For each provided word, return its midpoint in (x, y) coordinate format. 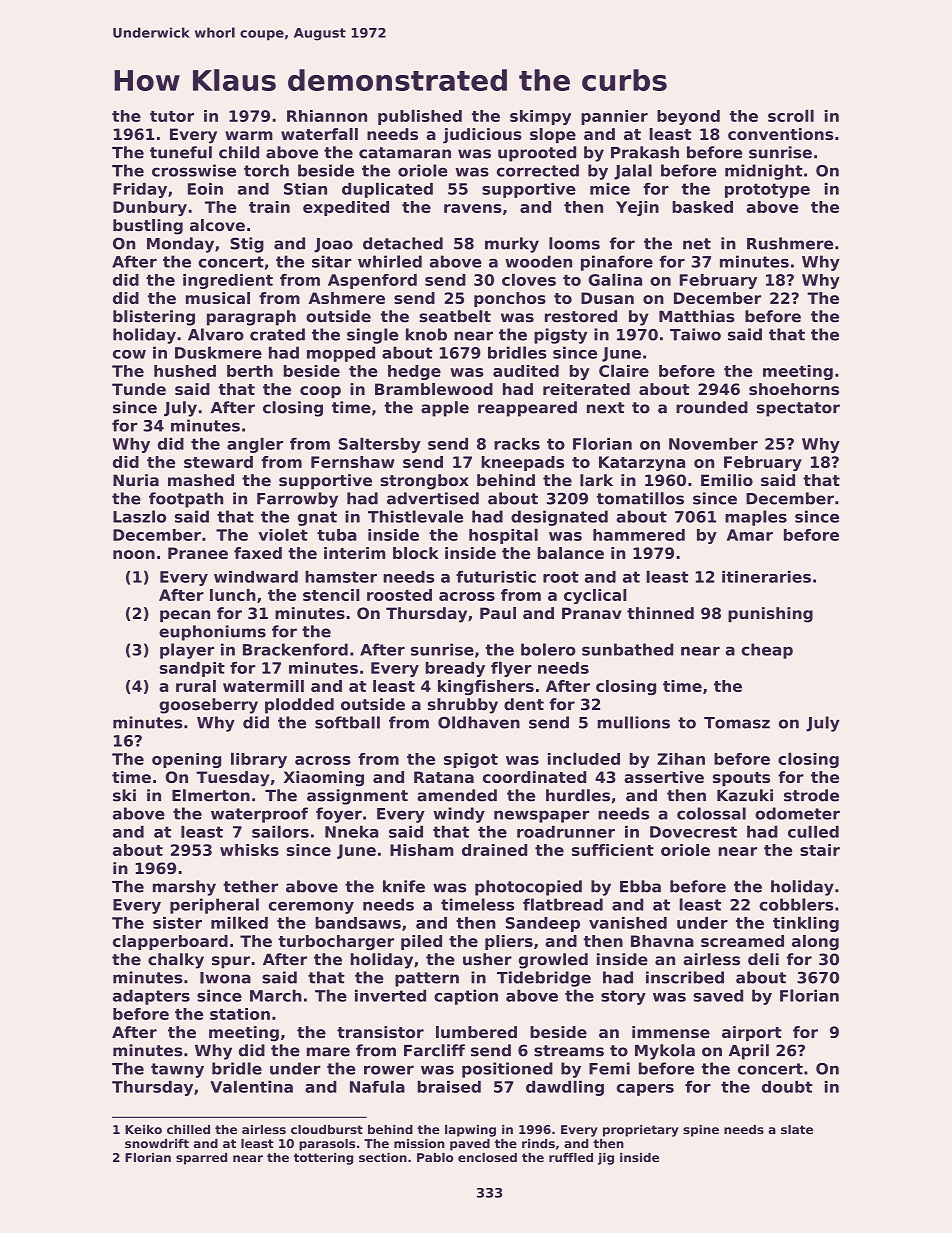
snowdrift (157, 1143)
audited (526, 371)
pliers (509, 942)
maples (756, 518)
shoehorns (794, 389)
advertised (433, 498)
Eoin (205, 189)
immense (671, 1032)
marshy (184, 888)
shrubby (463, 706)
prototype (767, 190)
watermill (263, 686)
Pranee (198, 553)
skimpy (540, 117)
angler (255, 445)
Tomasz (737, 723)
